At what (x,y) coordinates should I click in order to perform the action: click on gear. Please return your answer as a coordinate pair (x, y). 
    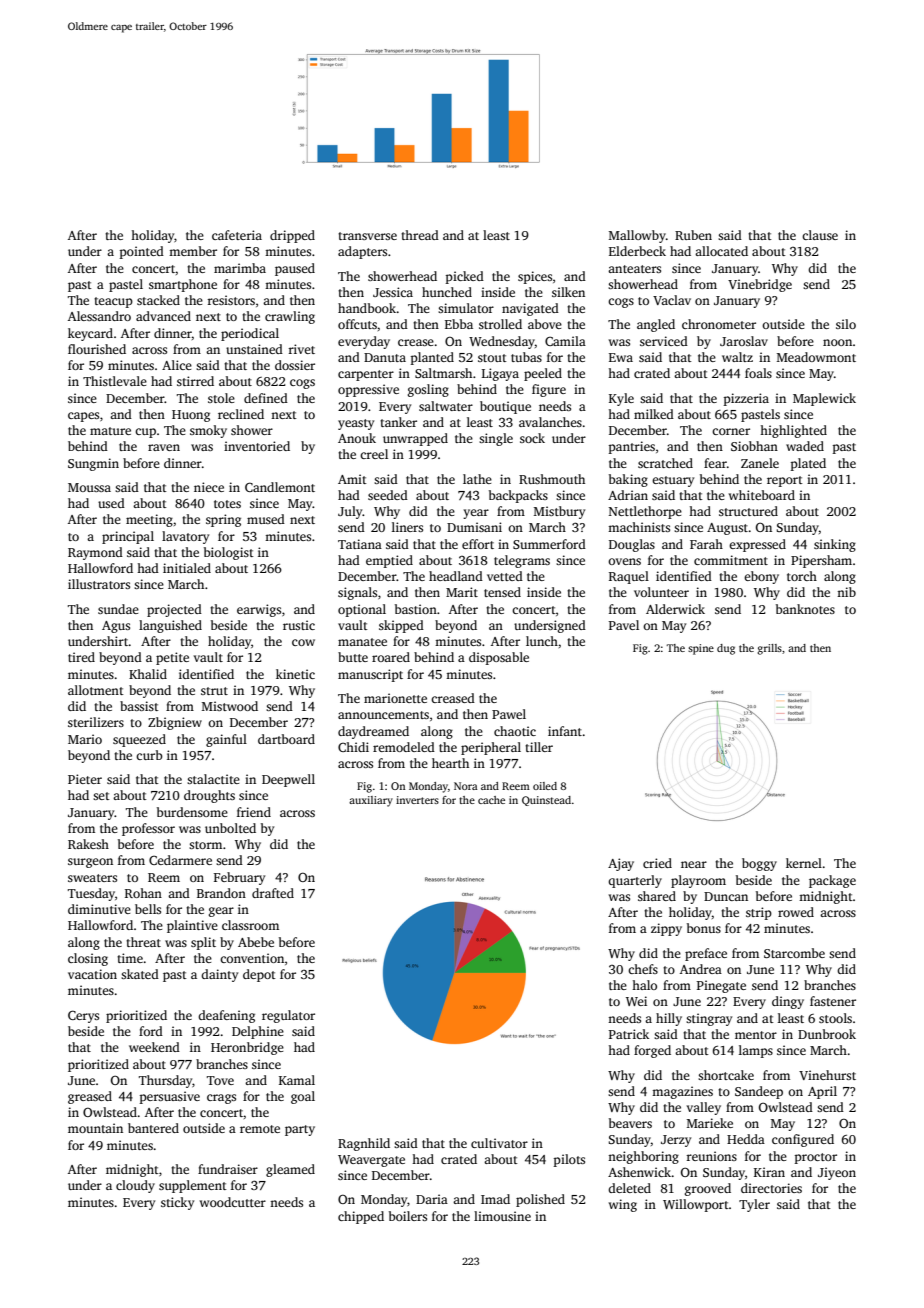
    Looking at the image, I should click on (221, 912).
